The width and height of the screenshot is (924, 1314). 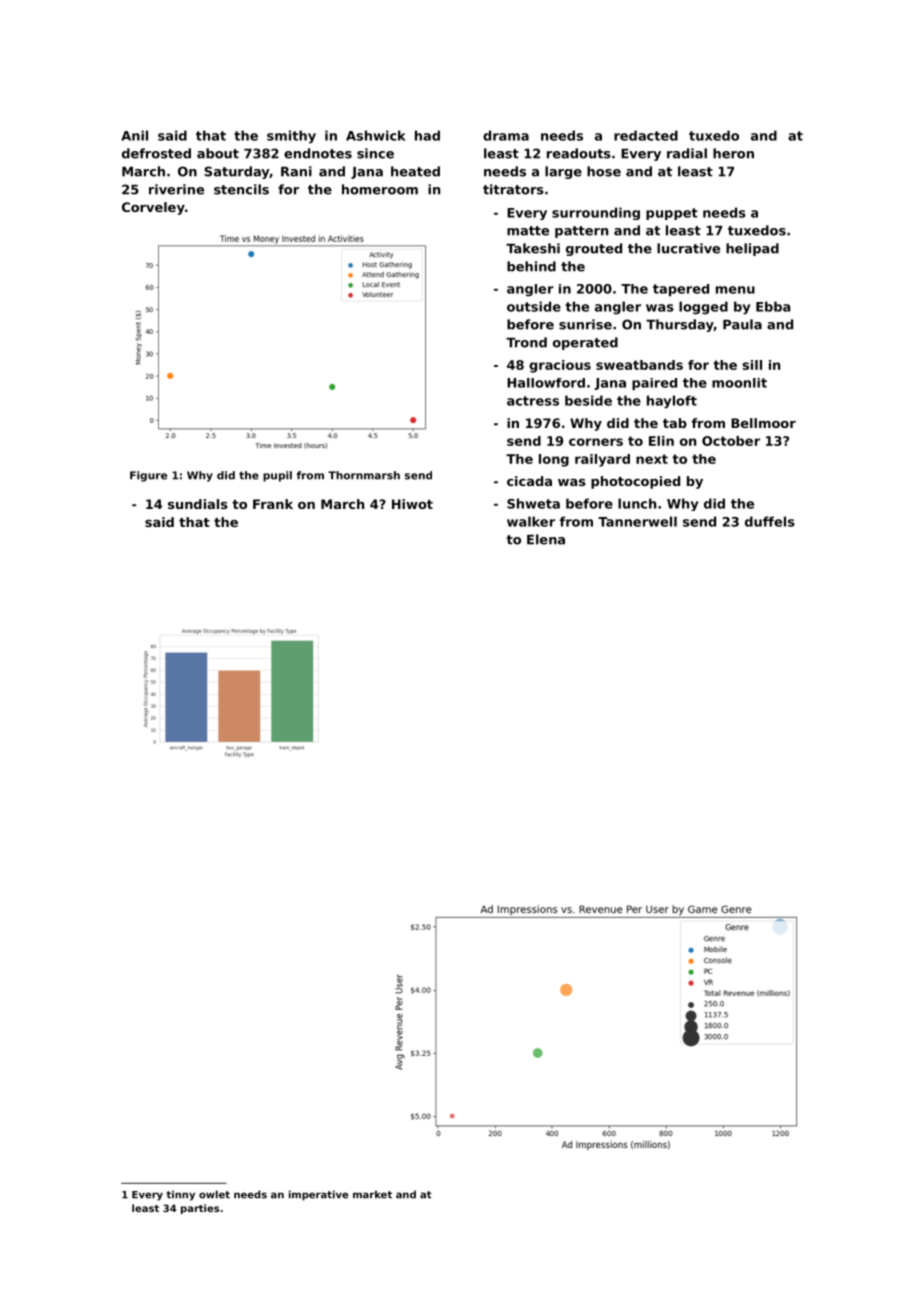 What do you see at coordinates (273, 504) in the screenshot?
I see `Frank` at bounding box center [273, 504].
